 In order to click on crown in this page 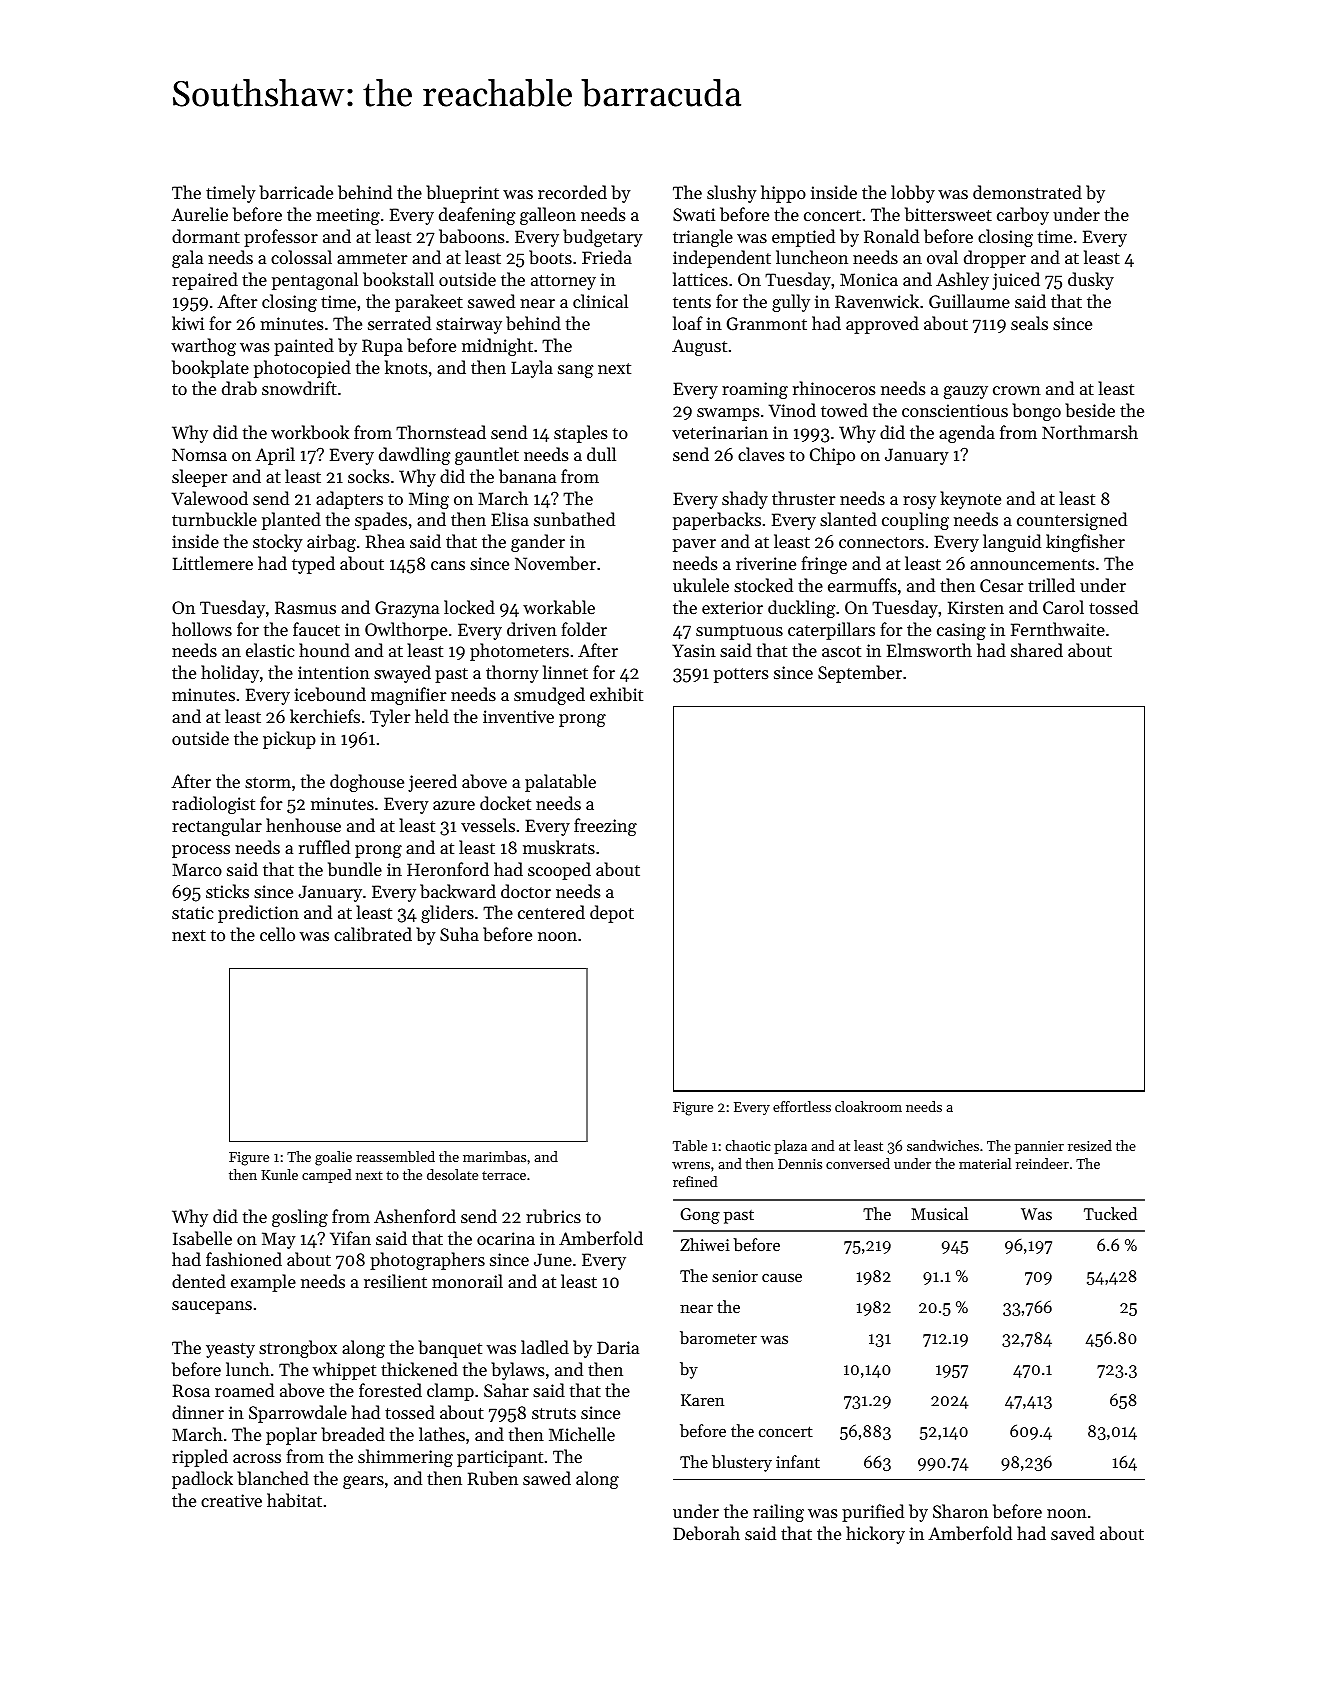, I will do `click(1017, 390)`.
